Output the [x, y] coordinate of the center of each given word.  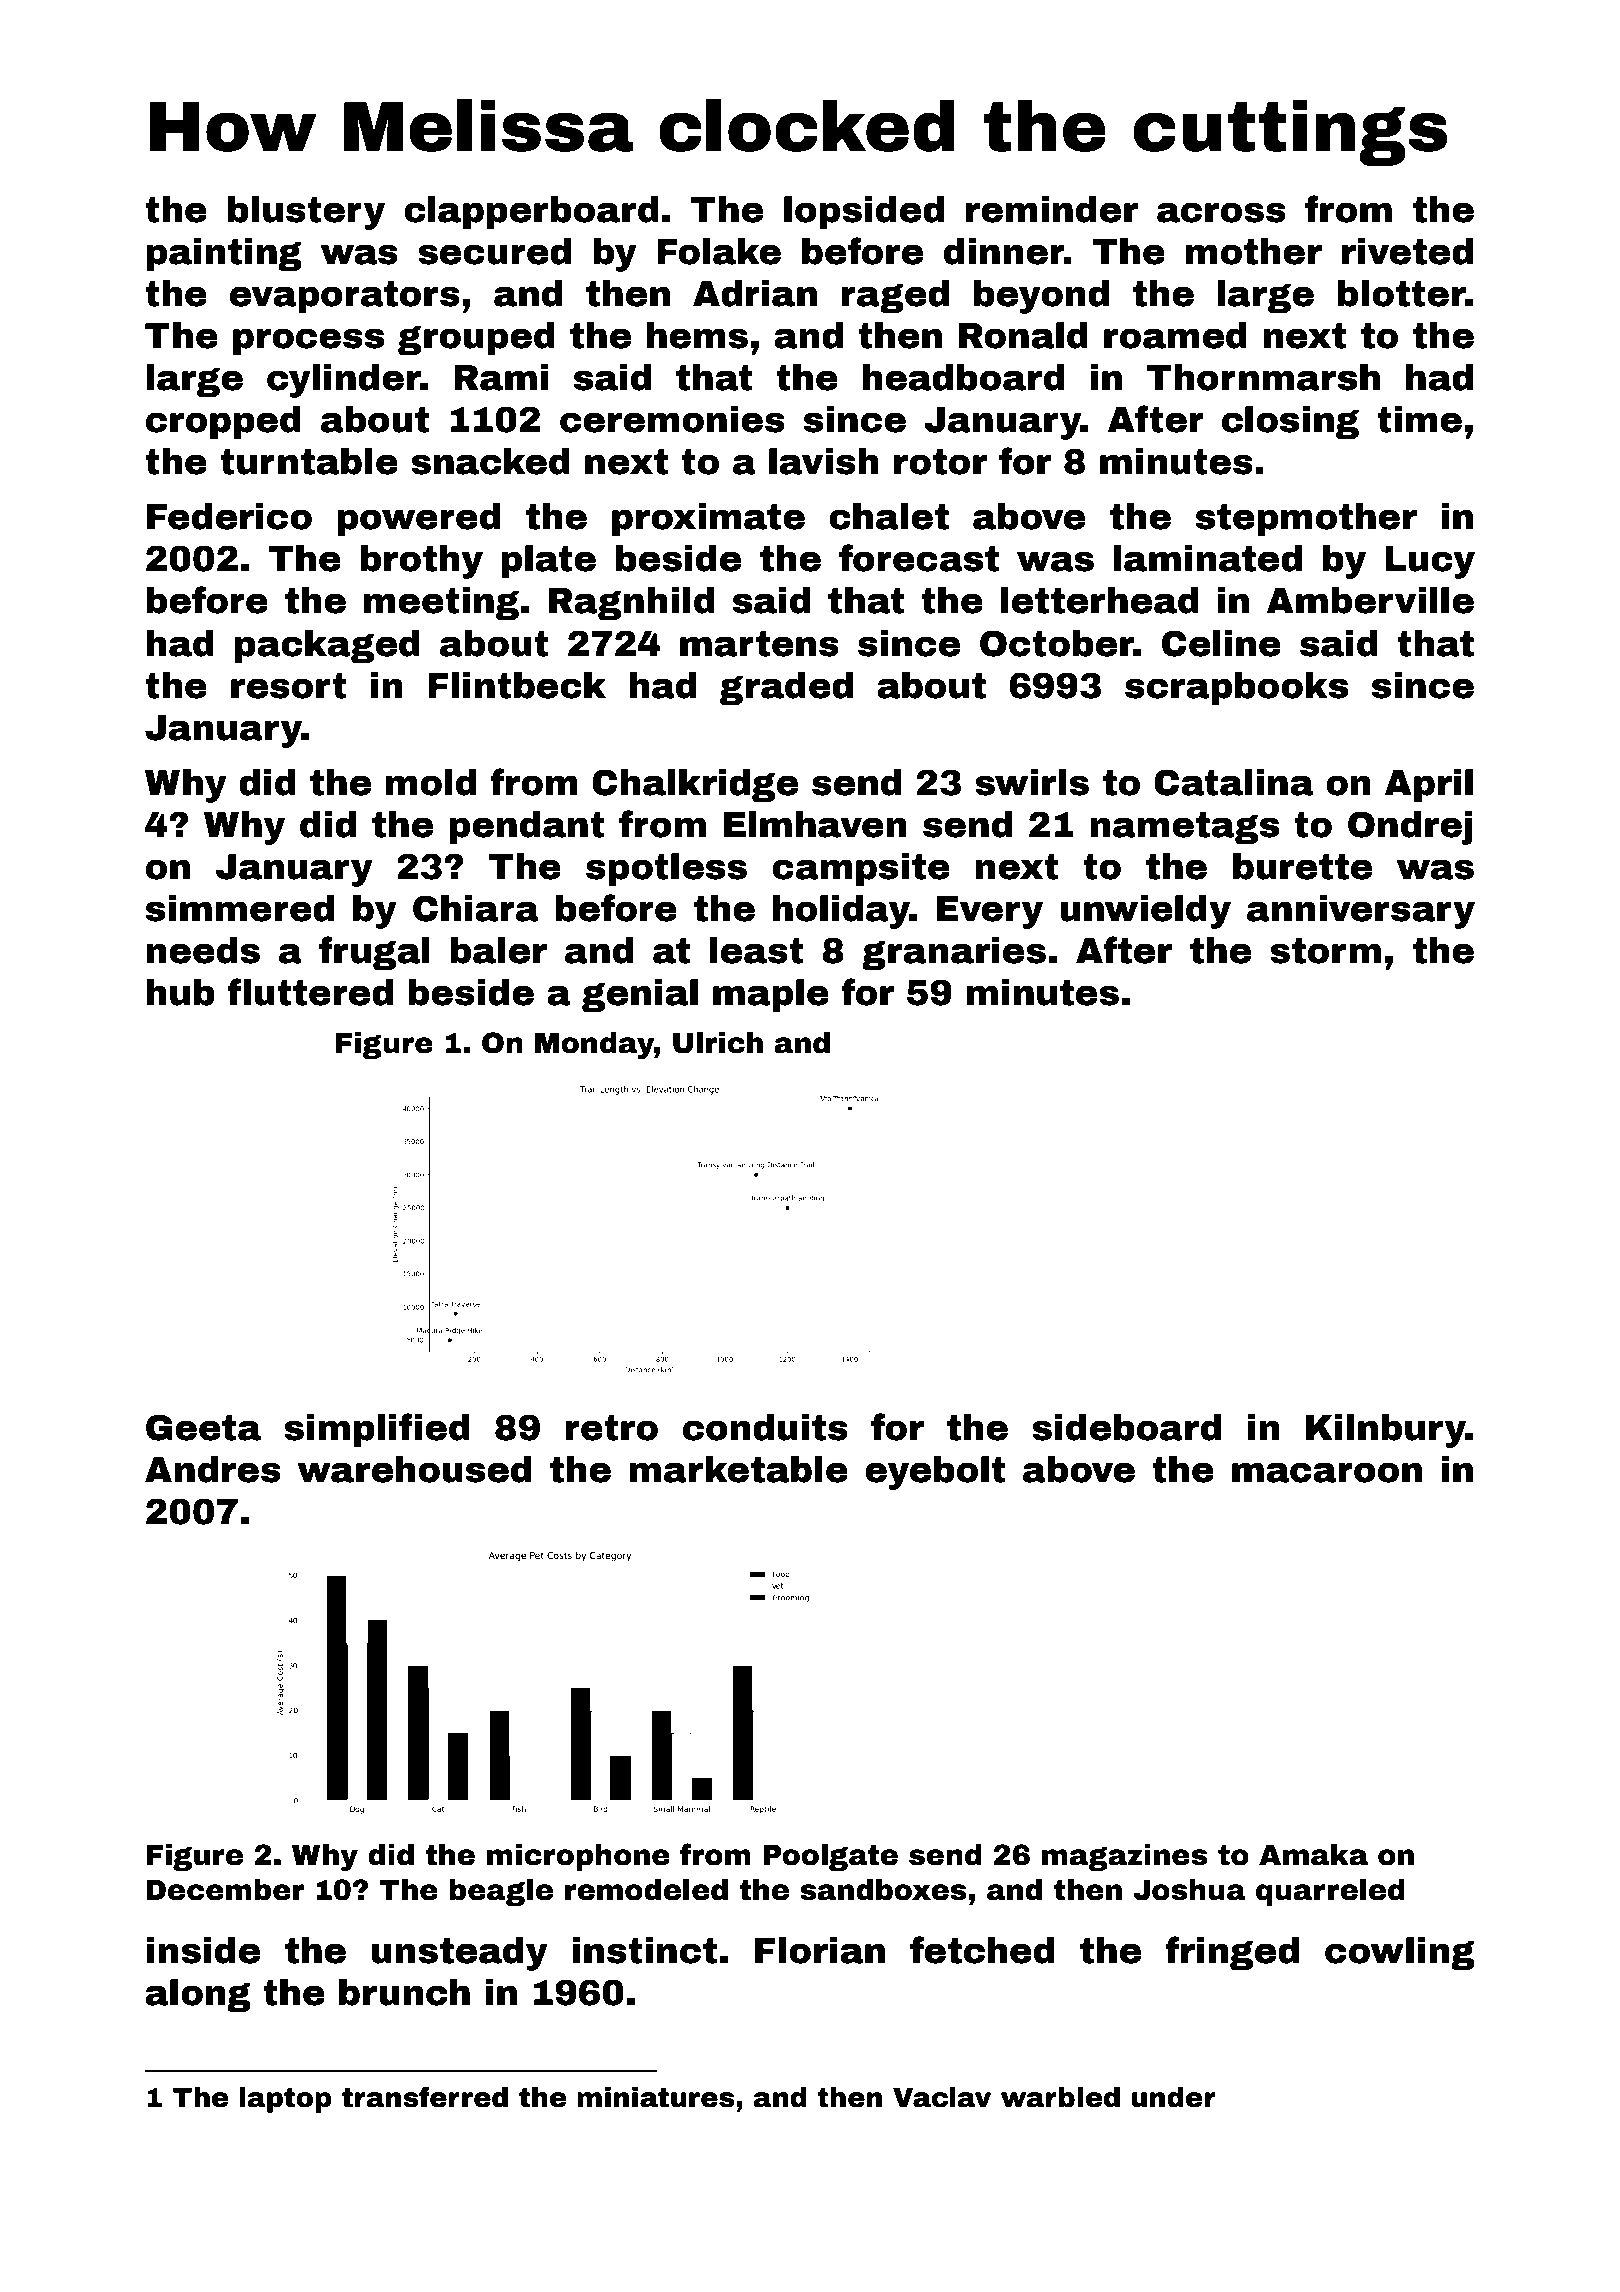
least [757, 950]
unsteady [460, 1954]
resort [289, 686]
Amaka [1313, 1855]
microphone [578, 1857]
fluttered [310, 992]
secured [494, 251]
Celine [1221, 643]
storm [1325, 951]
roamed [1175, 335]
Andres [213, 1469]
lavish [824, 461]
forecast [919, 558]
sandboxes [883, 1890]
